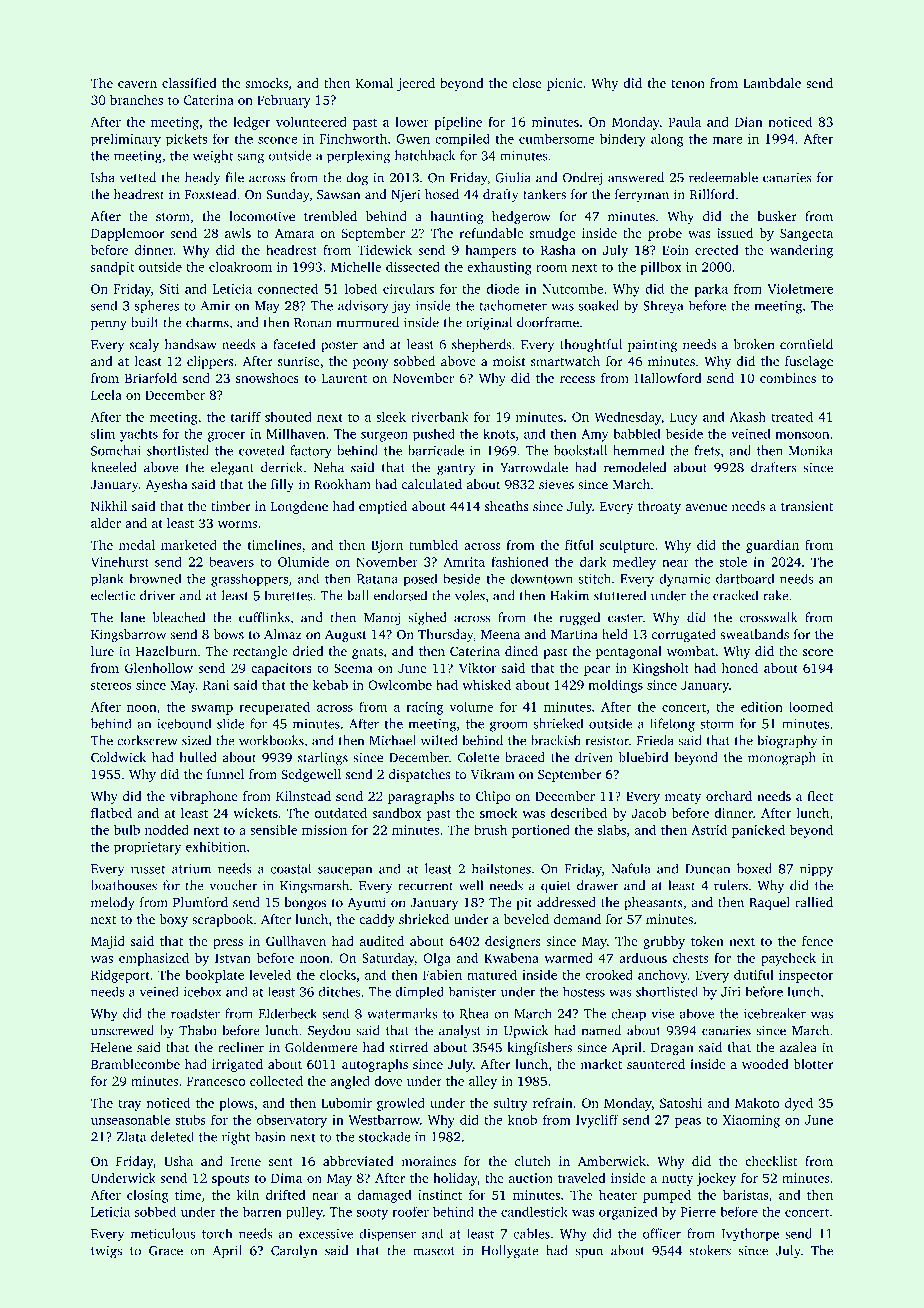  I want to click on Duncan, so click(707, 869).
